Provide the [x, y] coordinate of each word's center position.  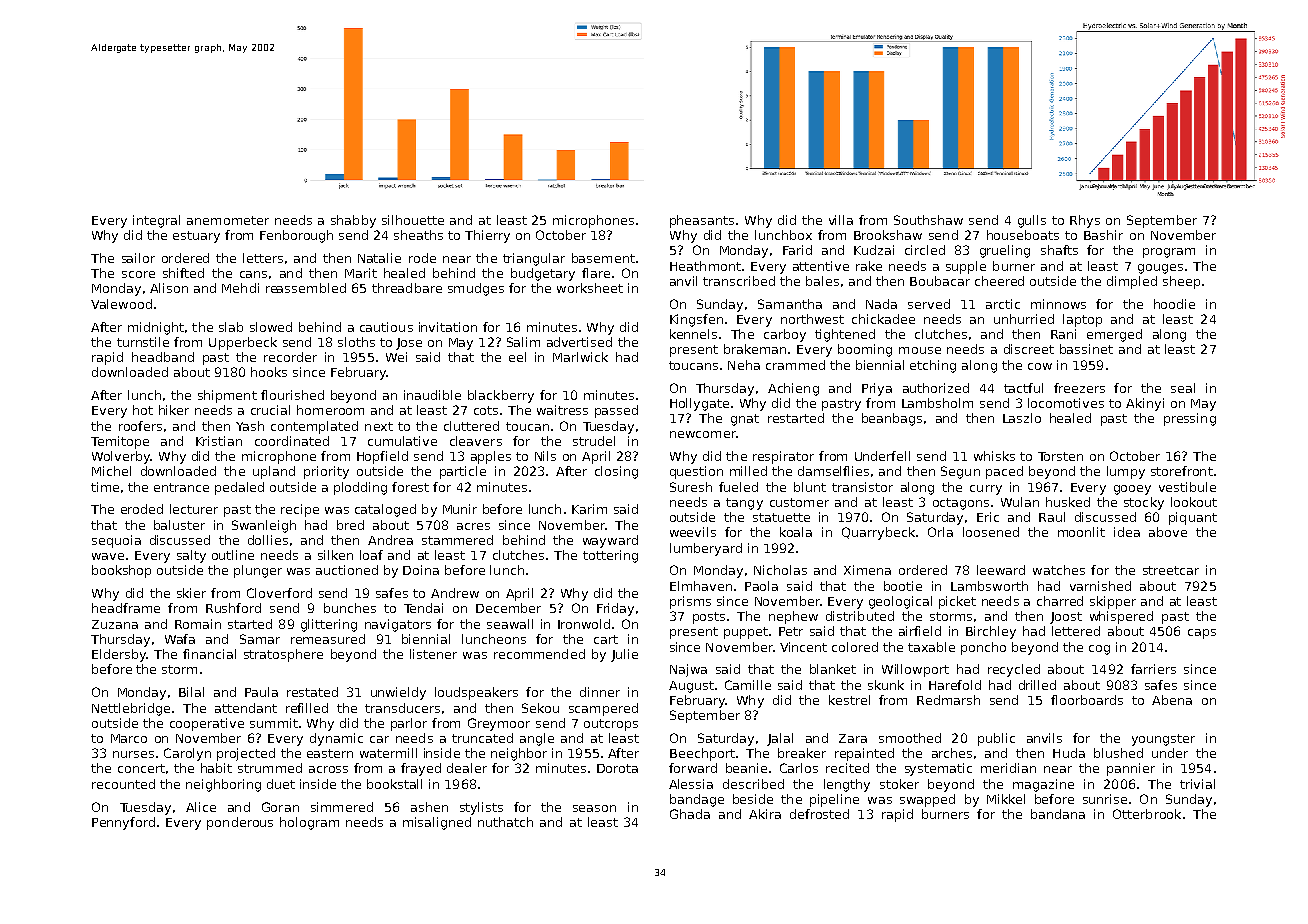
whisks [994, 456]
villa [841, 220]
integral [156, 221]
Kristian [219, 441]
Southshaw [928, 220]
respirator [783, 457]
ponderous [240, 823]
